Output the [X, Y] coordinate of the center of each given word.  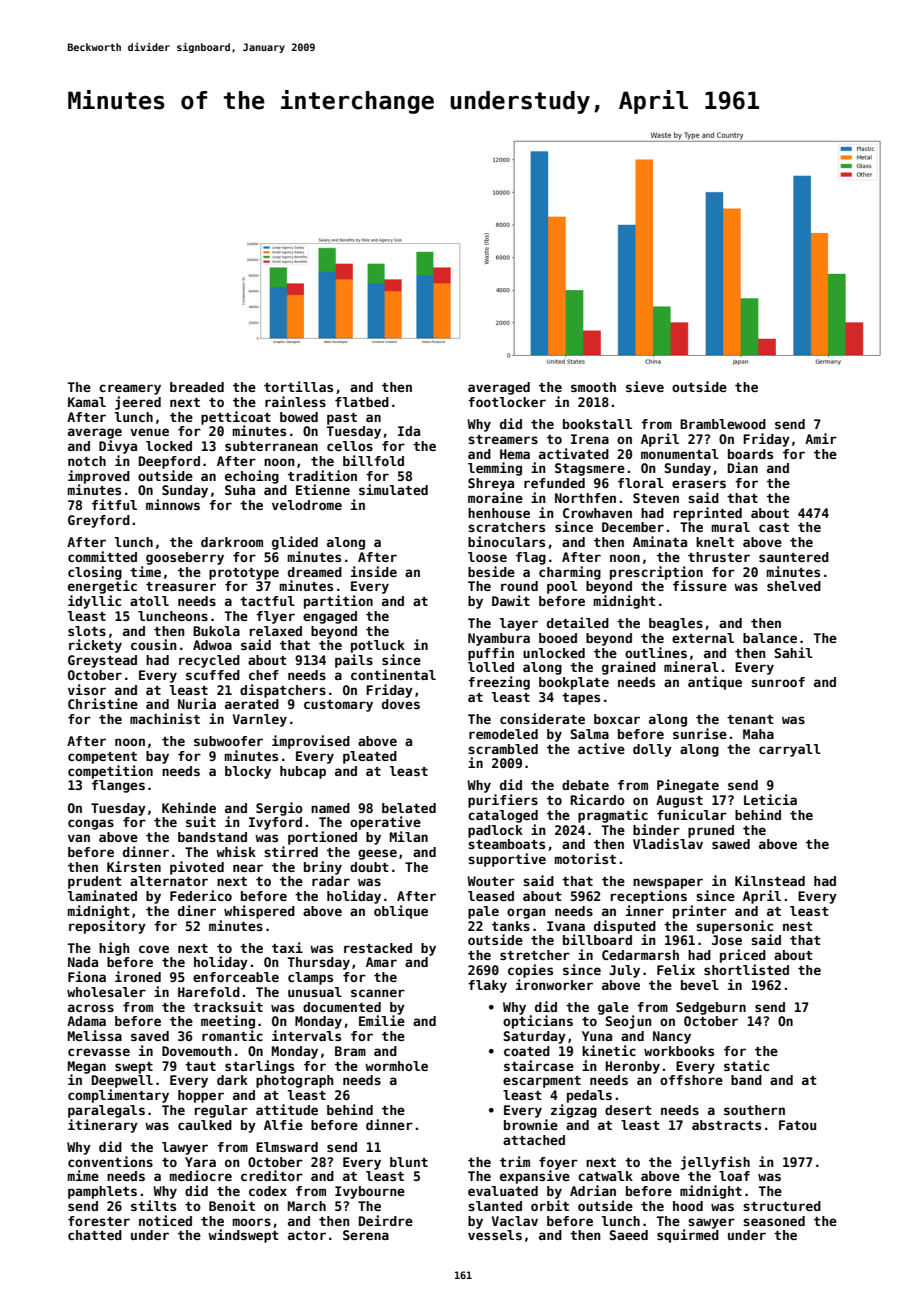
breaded [197, 387]
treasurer [181, 586]
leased [491, 896]
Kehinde [189, 807]
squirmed [688, 1236]
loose [487, 557]
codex [268, 1191]
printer [700, 912]
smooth [593, 387]
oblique [401, 912]
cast [774, 527]
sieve [645, 386]
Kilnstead [770, 880]
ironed [138, 976]
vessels [495, 1235]
